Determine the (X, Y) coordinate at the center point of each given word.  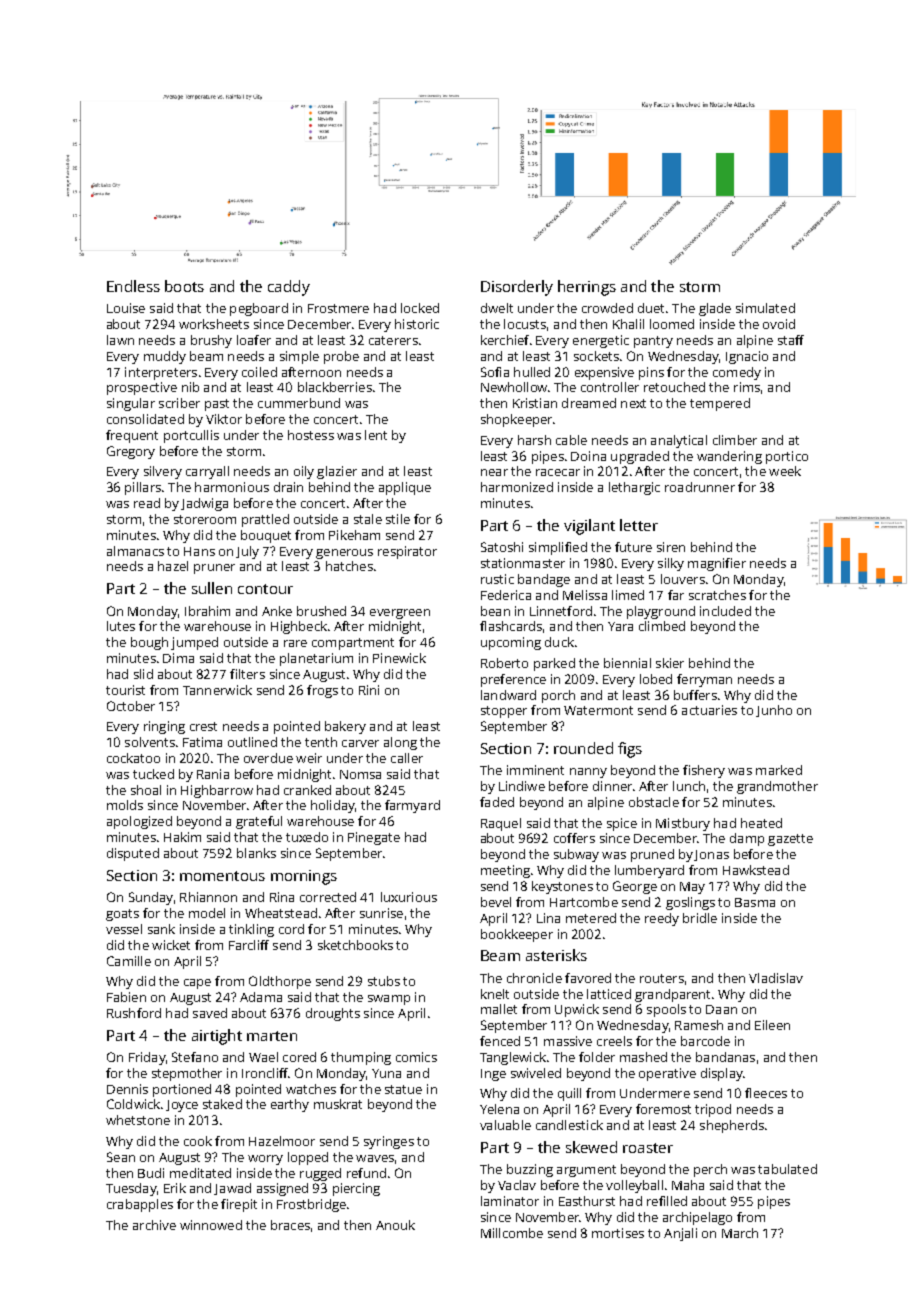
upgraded (640, 457)
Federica (506, 595)
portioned (182, 1090)
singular (131, 404)
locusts (525, 324)
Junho (774, 711)
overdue (268, 758)
